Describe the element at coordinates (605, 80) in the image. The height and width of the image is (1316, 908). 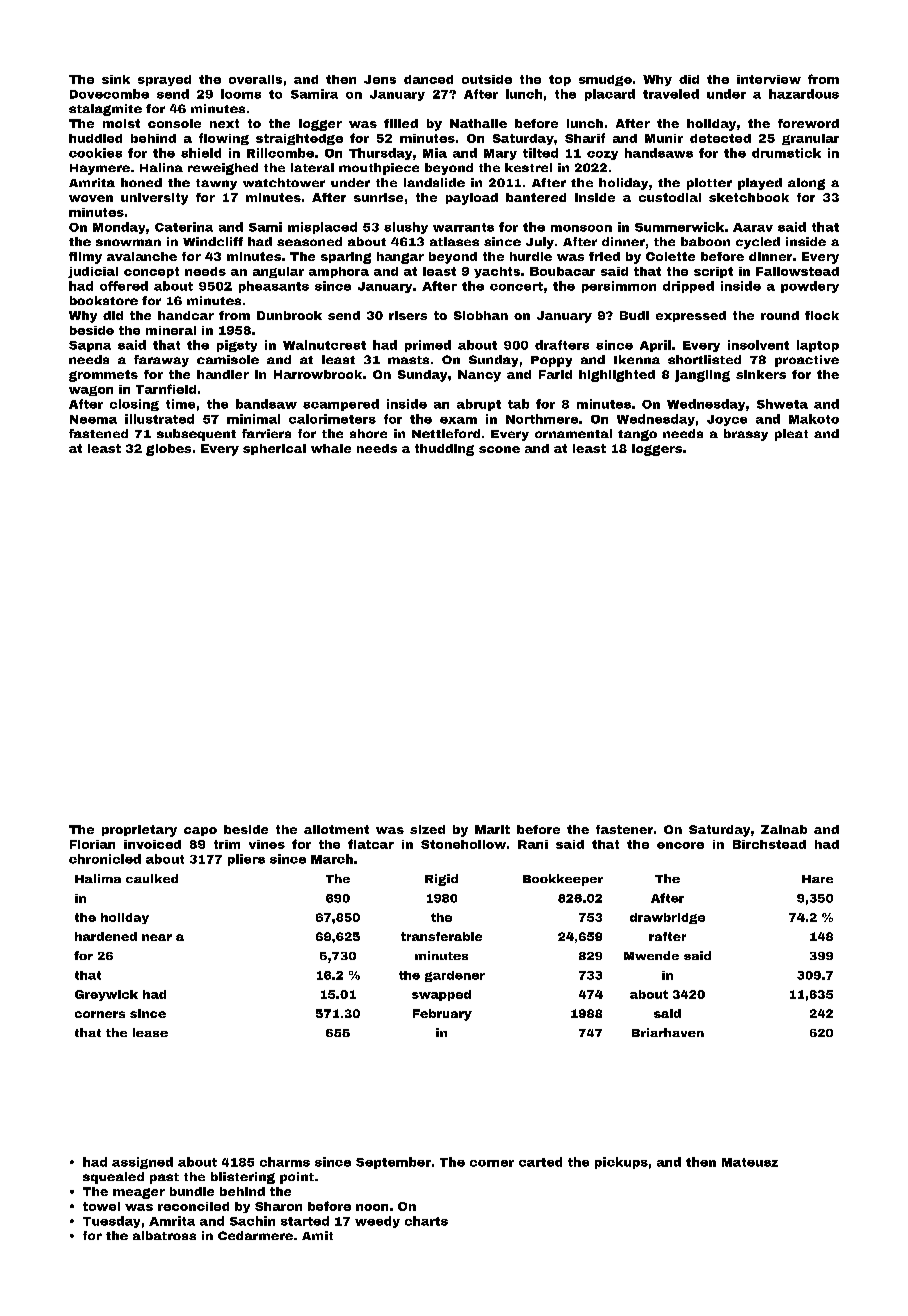
I see `smudge` at that location.
